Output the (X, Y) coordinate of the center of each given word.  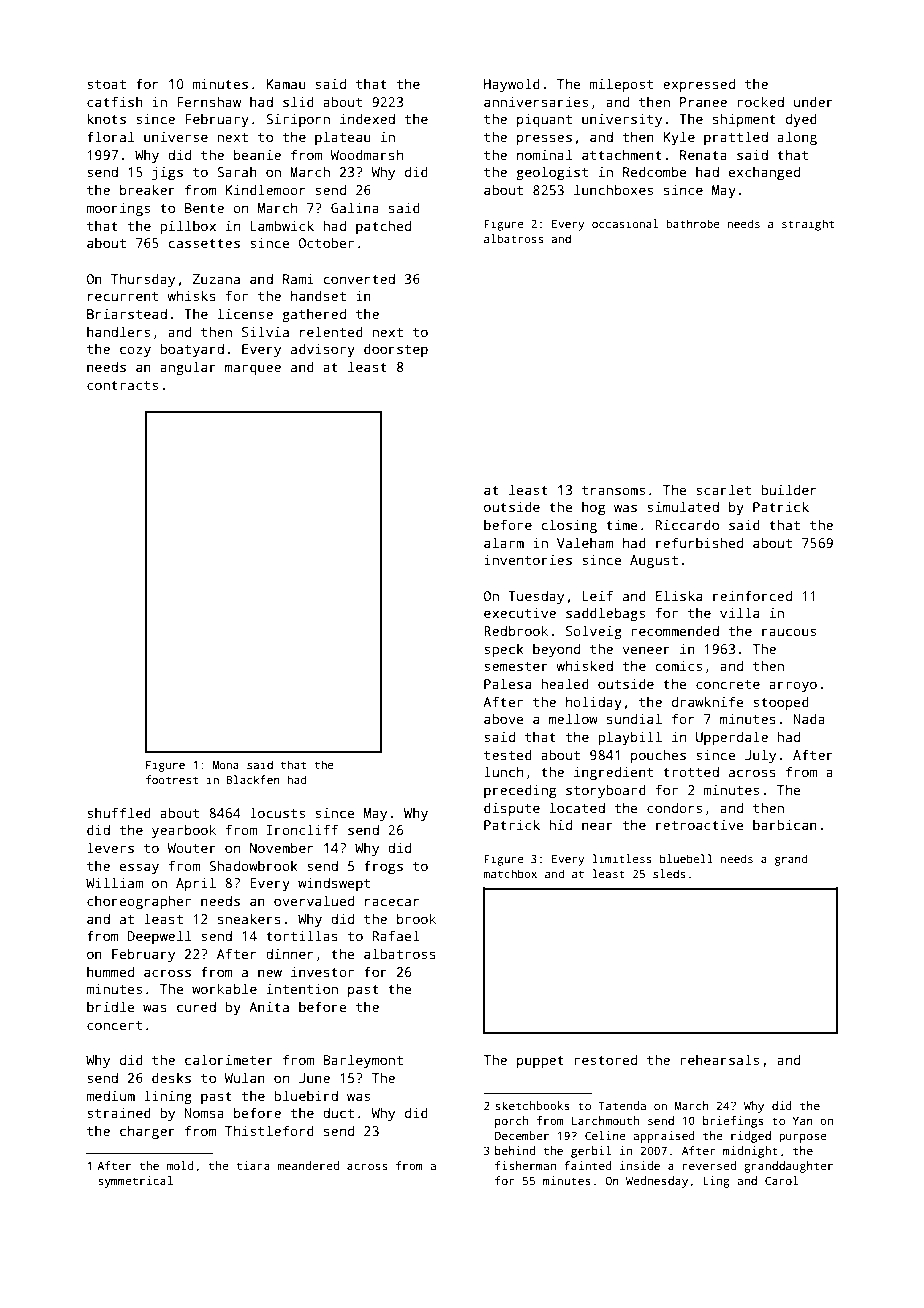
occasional (625, 223)
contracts (122, 385)
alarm (504, 542)
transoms (613, 490)
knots (106, 118)
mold (180, 1165)
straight (808, 225)
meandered (308, 1165)
